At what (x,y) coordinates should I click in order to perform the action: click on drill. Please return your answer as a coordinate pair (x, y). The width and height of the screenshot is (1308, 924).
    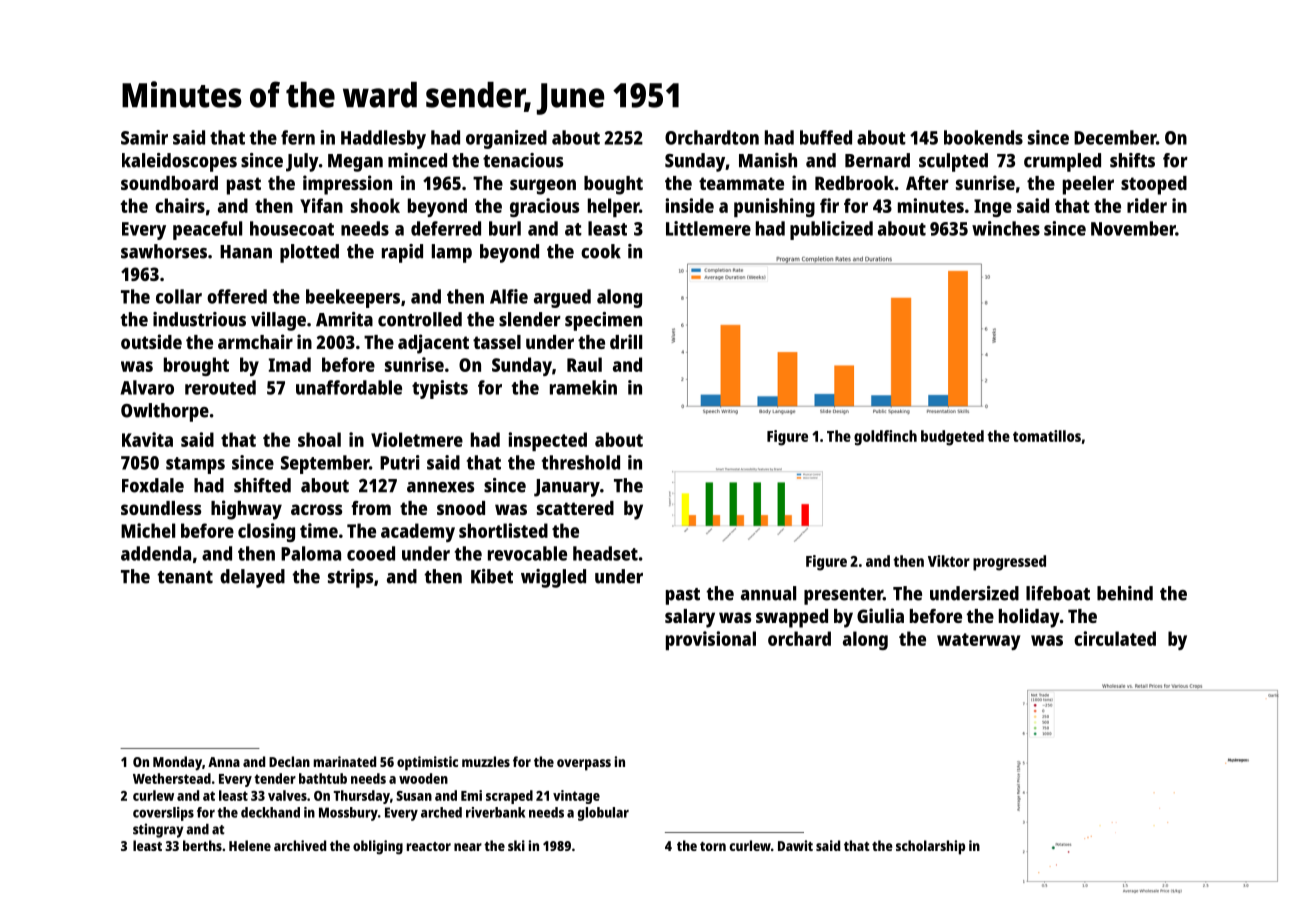
    Looking at the image, I should click on (626, 341).
